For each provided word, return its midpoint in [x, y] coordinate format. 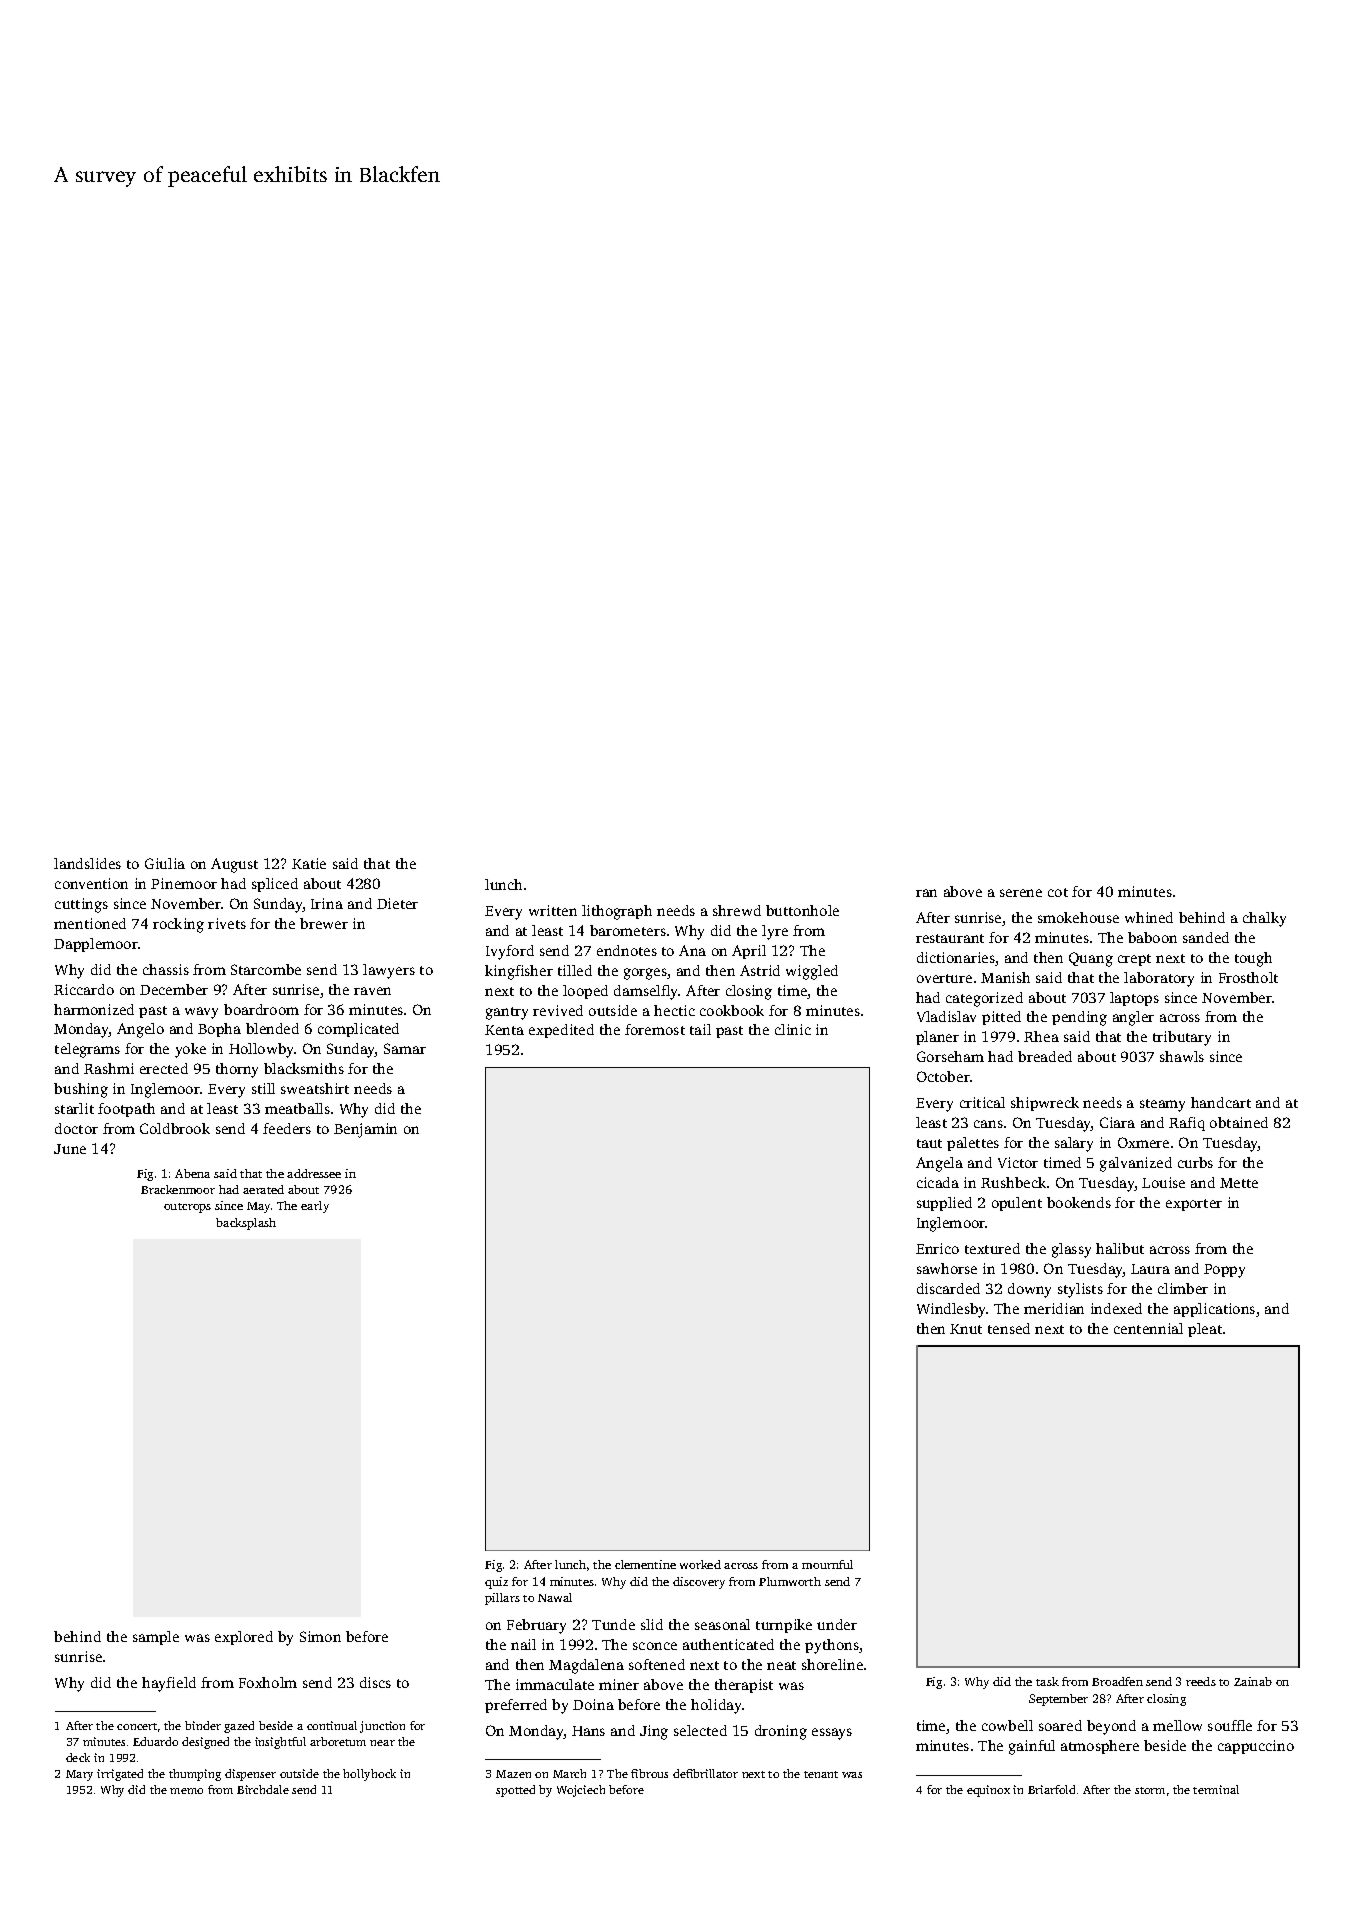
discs [375, 1682]
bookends [1079, 1202]
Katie [309, 863]
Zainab [1253, 1681]
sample [156, 1638]
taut [929, 1143]
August [234, 865]
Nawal [555, 1597]
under [837, 1624]
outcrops [187, 1208]
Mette [1239, 1183]
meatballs [297, 1108]
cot [1058, 892]
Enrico [937, 1248]
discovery [699, 1583]
